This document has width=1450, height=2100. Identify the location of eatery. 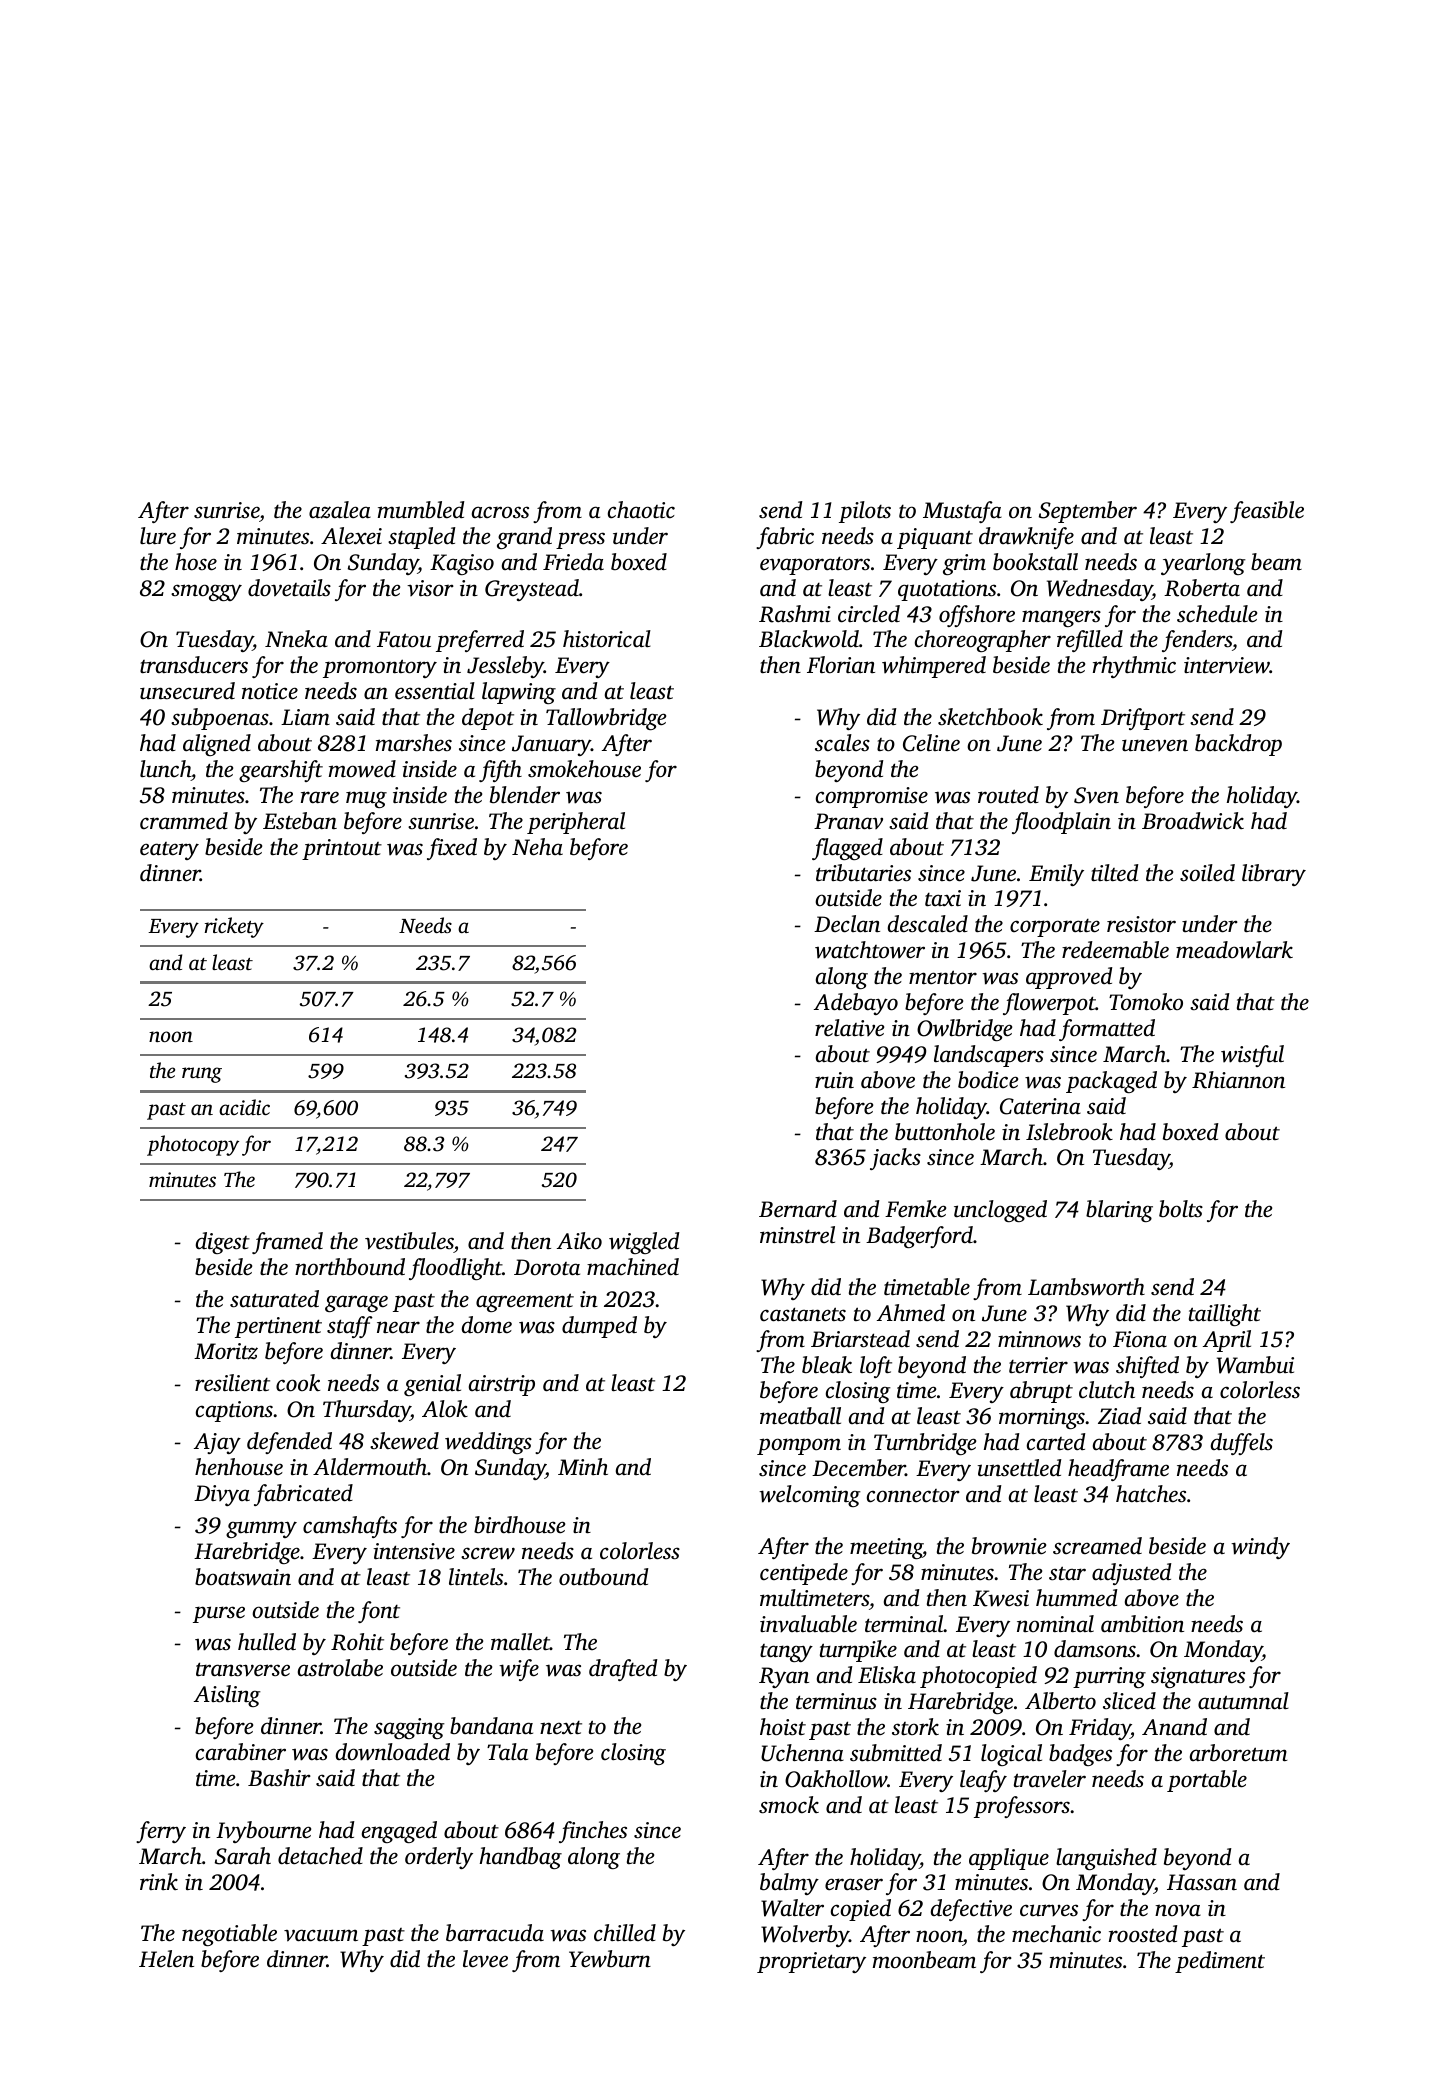
(169, 851).
